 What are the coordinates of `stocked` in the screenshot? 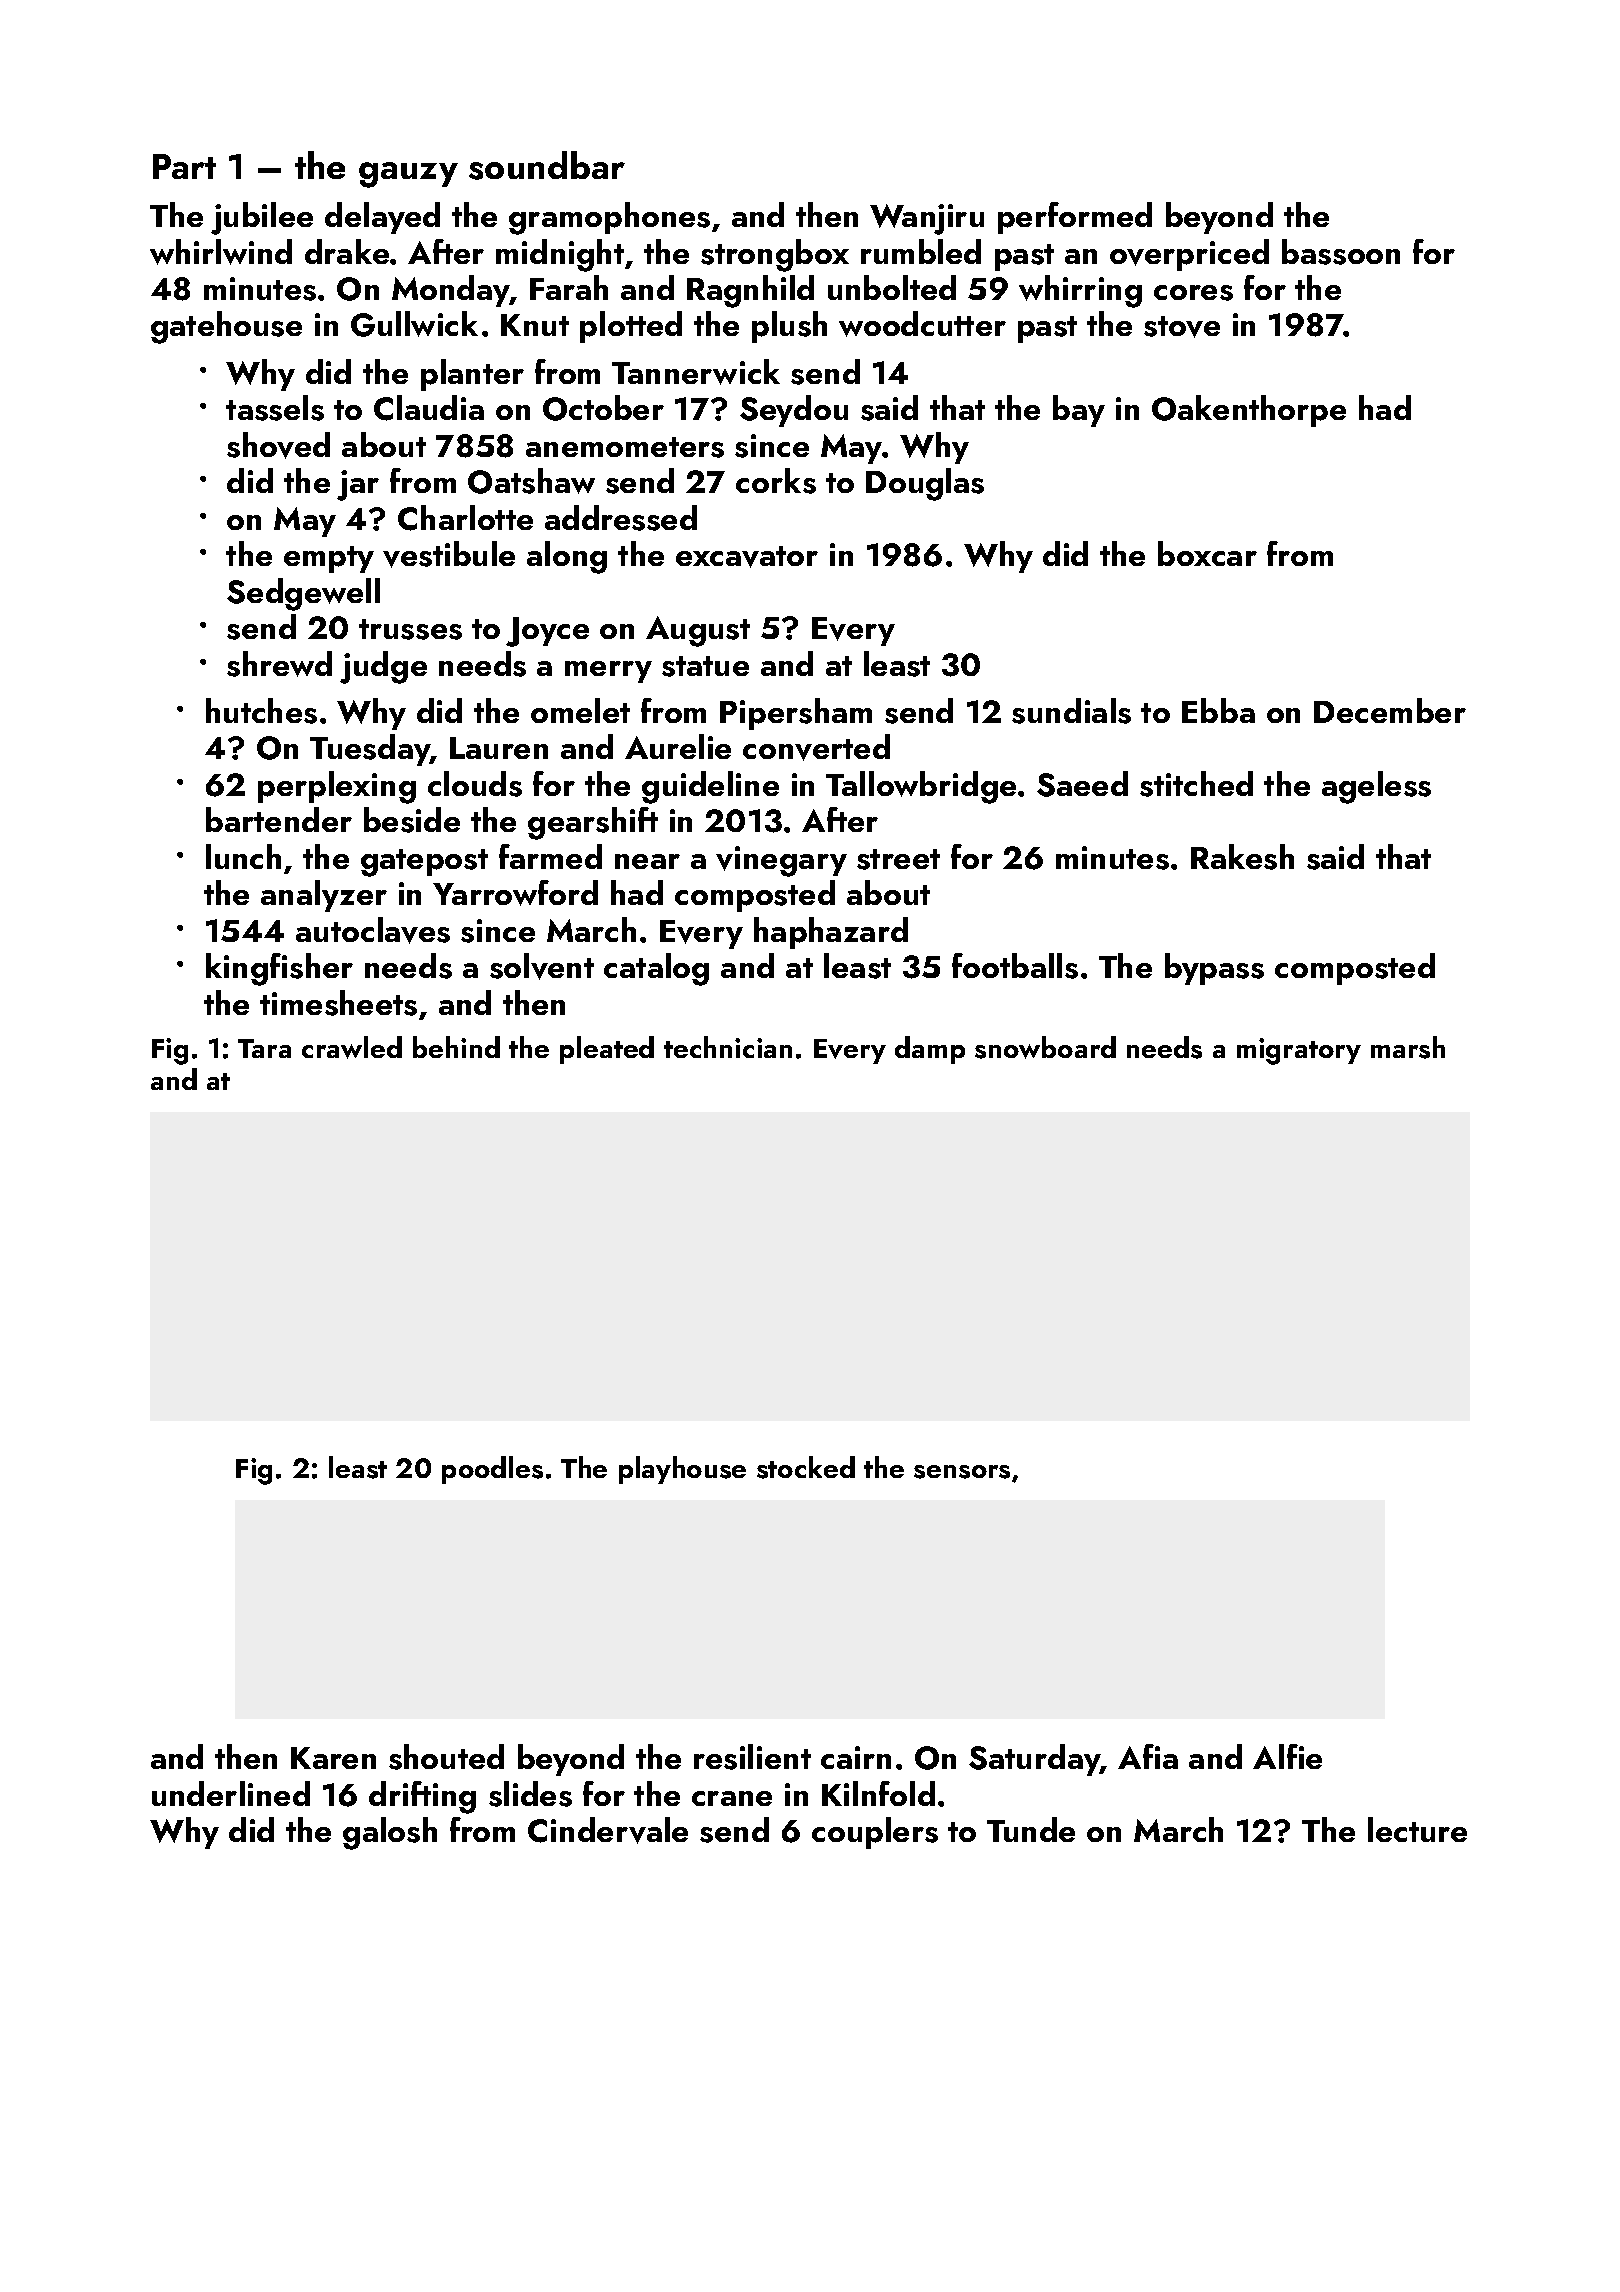 It's located at (806, 1467).
